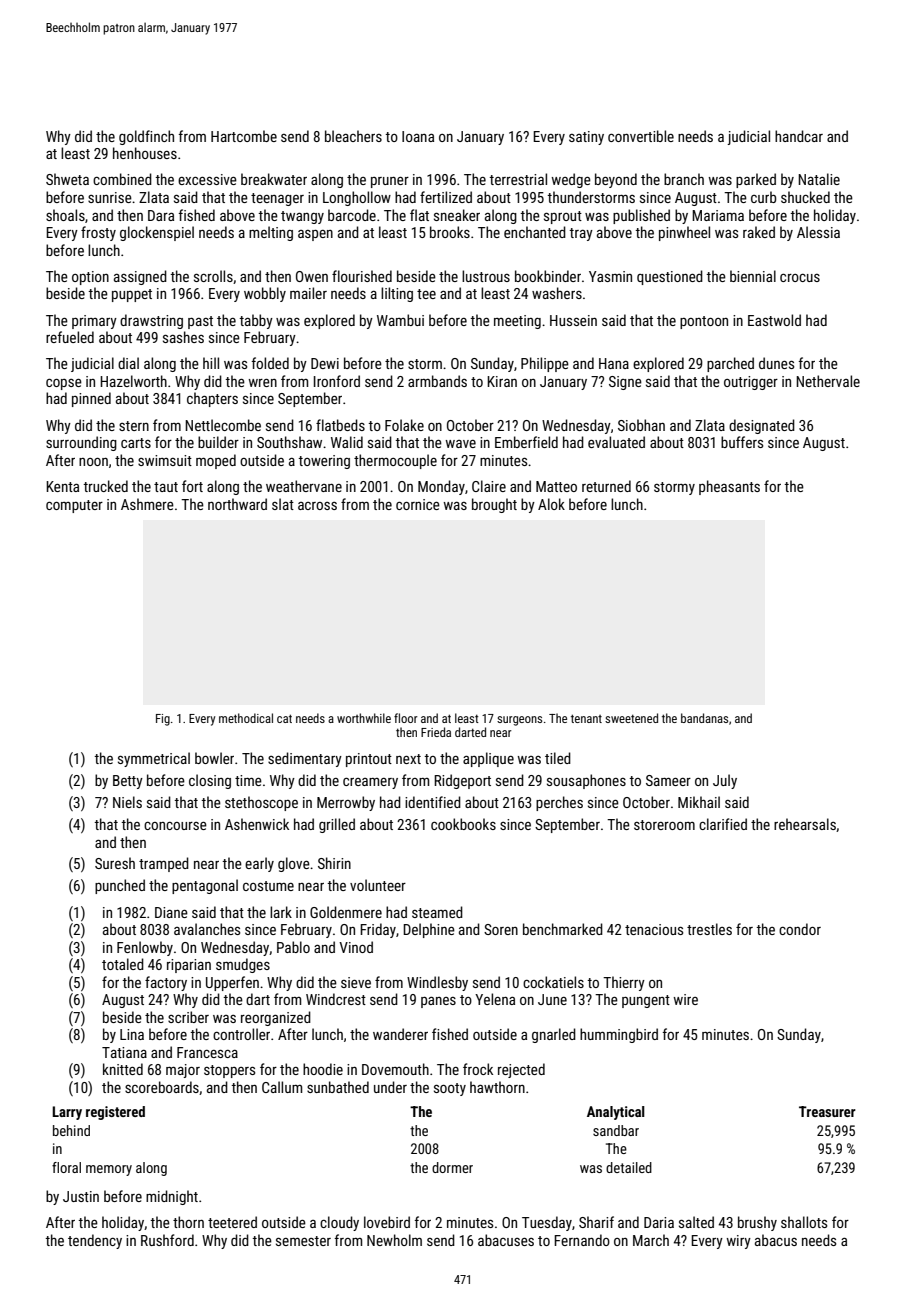 The height and width of the screenshot is (1316, 908). I want to click on early, so click(259, 864).
